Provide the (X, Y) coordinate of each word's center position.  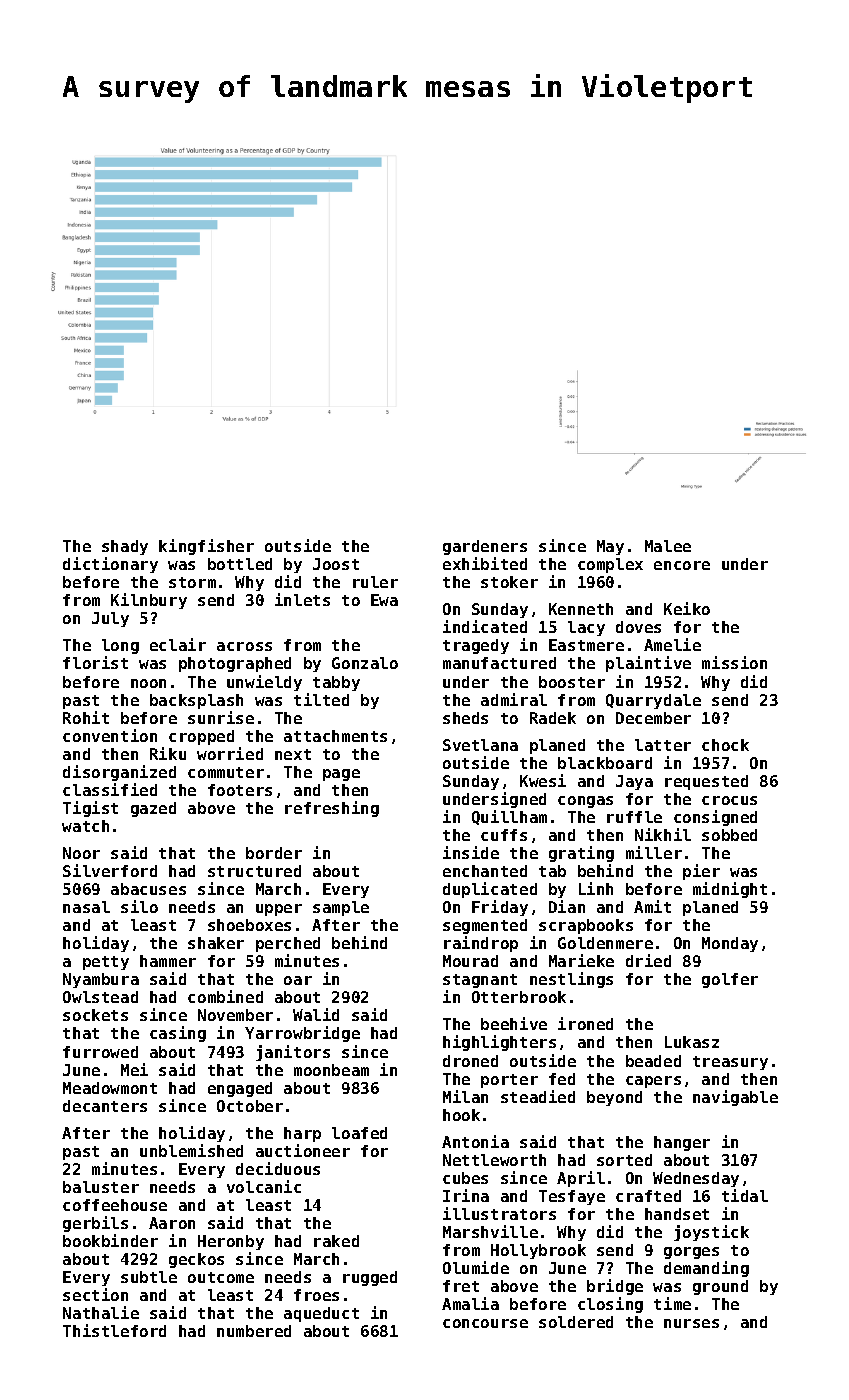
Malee (668, 546)
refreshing (332, 809)
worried (230, 753)
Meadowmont (110, 1088)
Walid (316, 1014)
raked (336, 1241)
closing (610, 1305)
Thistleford (114, 1330)
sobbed (729, 835)
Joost (336, 564)
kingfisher (206, 547)
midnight (730, 890)
